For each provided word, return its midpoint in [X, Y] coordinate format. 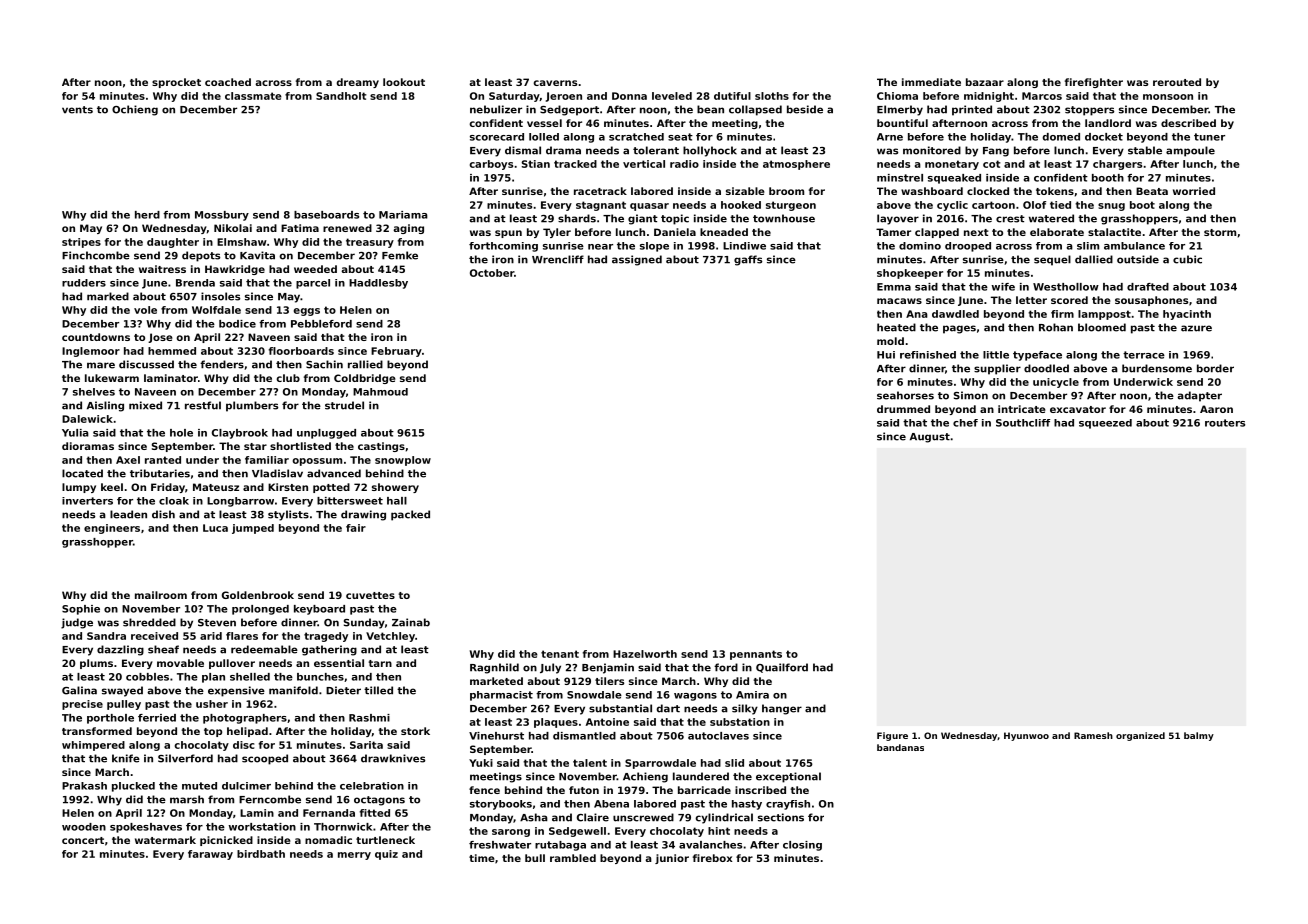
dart [668, 708]
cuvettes [370, 595]
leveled [672, 96]
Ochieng [135, 110]
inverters [87, 501]
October [492, 273]
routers [1225, 423]
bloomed [1102, 327]
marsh [187, 799]
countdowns [96, 337]
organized [1140, 736]
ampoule [1190, 151]
